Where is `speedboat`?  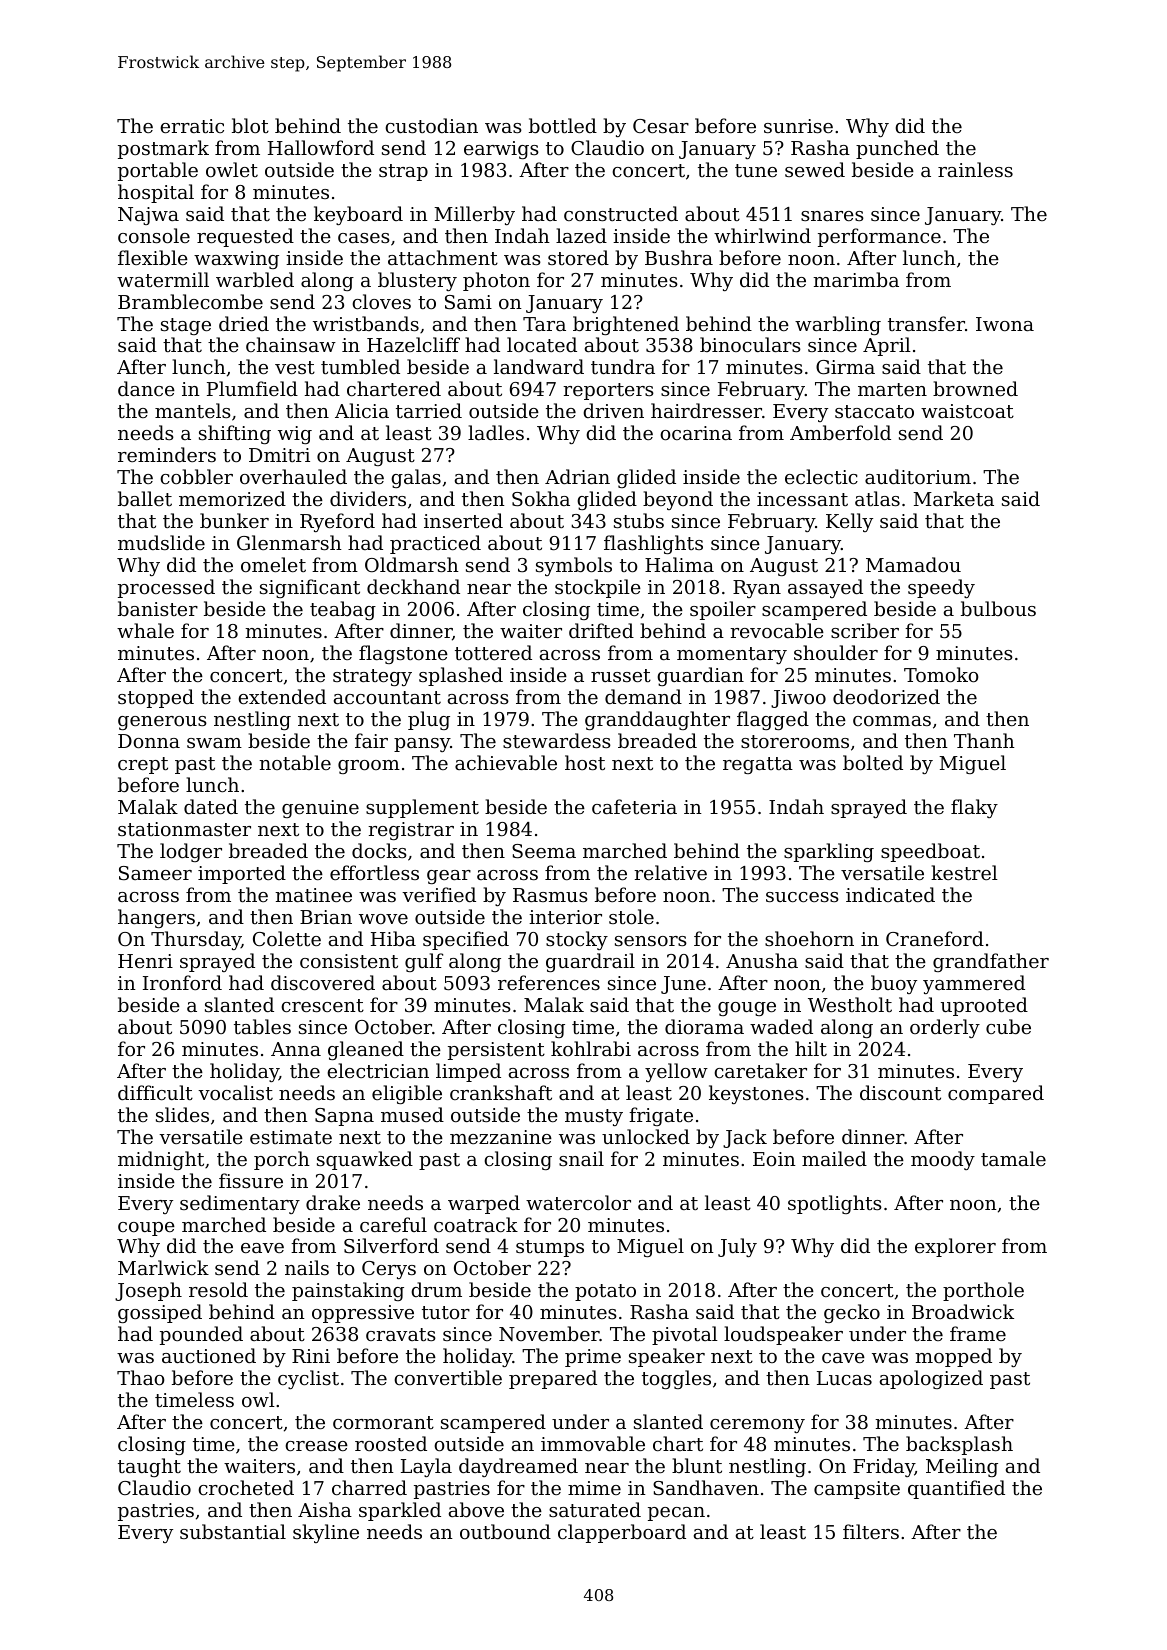 speedboat is located at coordinates (930, 852).
